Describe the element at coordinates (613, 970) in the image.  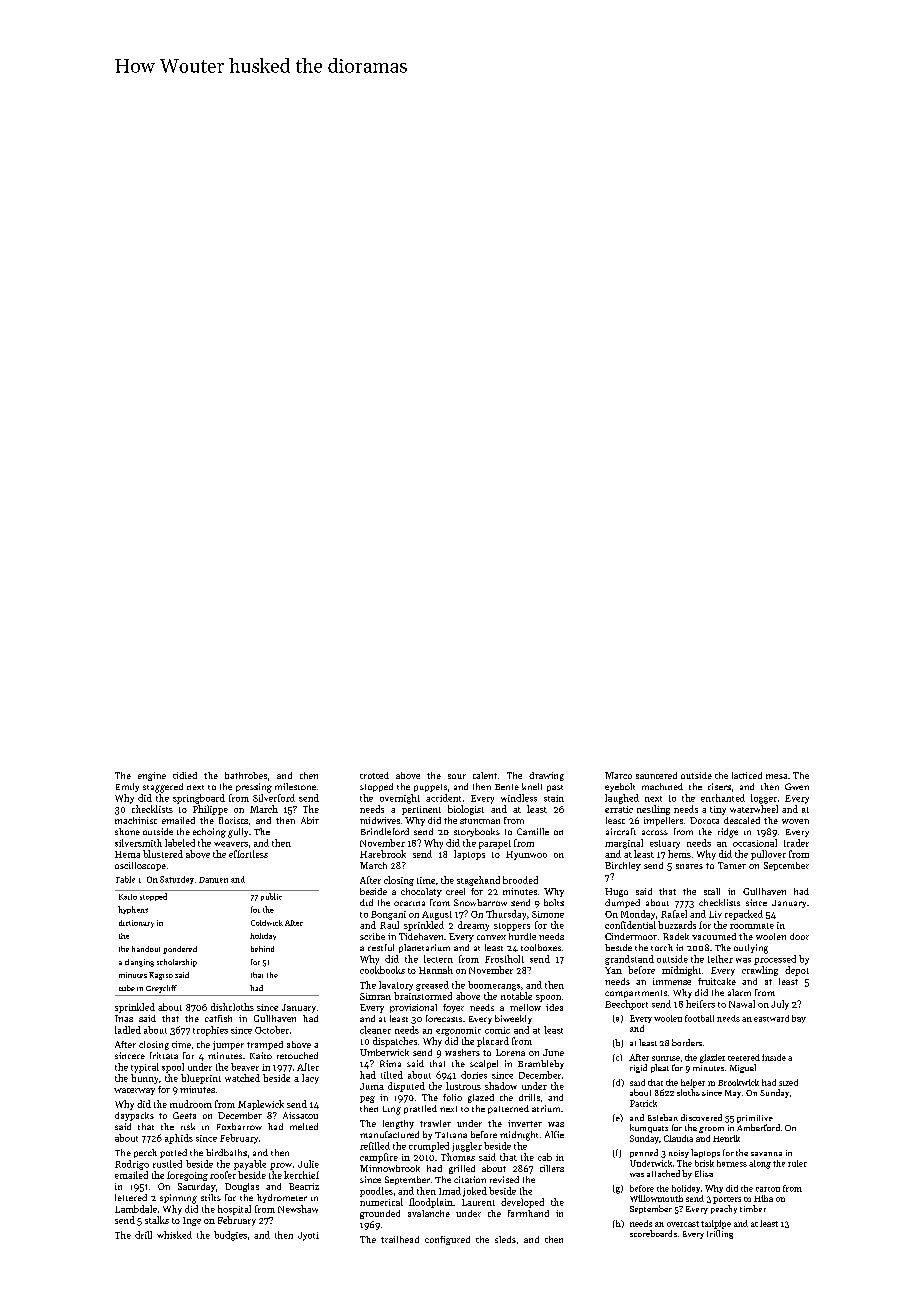
I see `Yan` at that location.
